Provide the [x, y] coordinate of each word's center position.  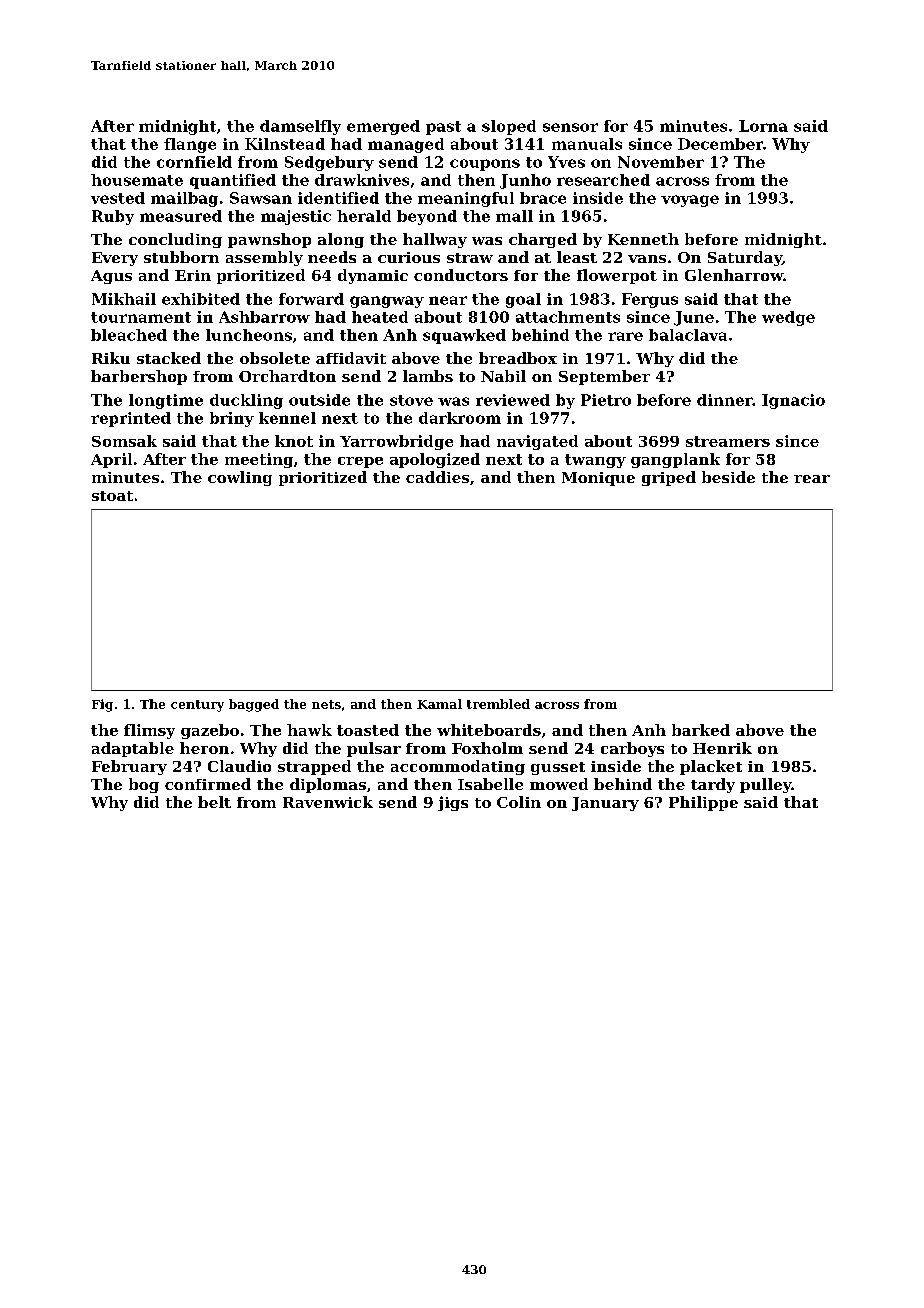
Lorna [763, 126]
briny [232, 419]
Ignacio [793, 401]
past [443, 128]
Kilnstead [285, 144]
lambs [428, 376]
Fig [102, 705]
